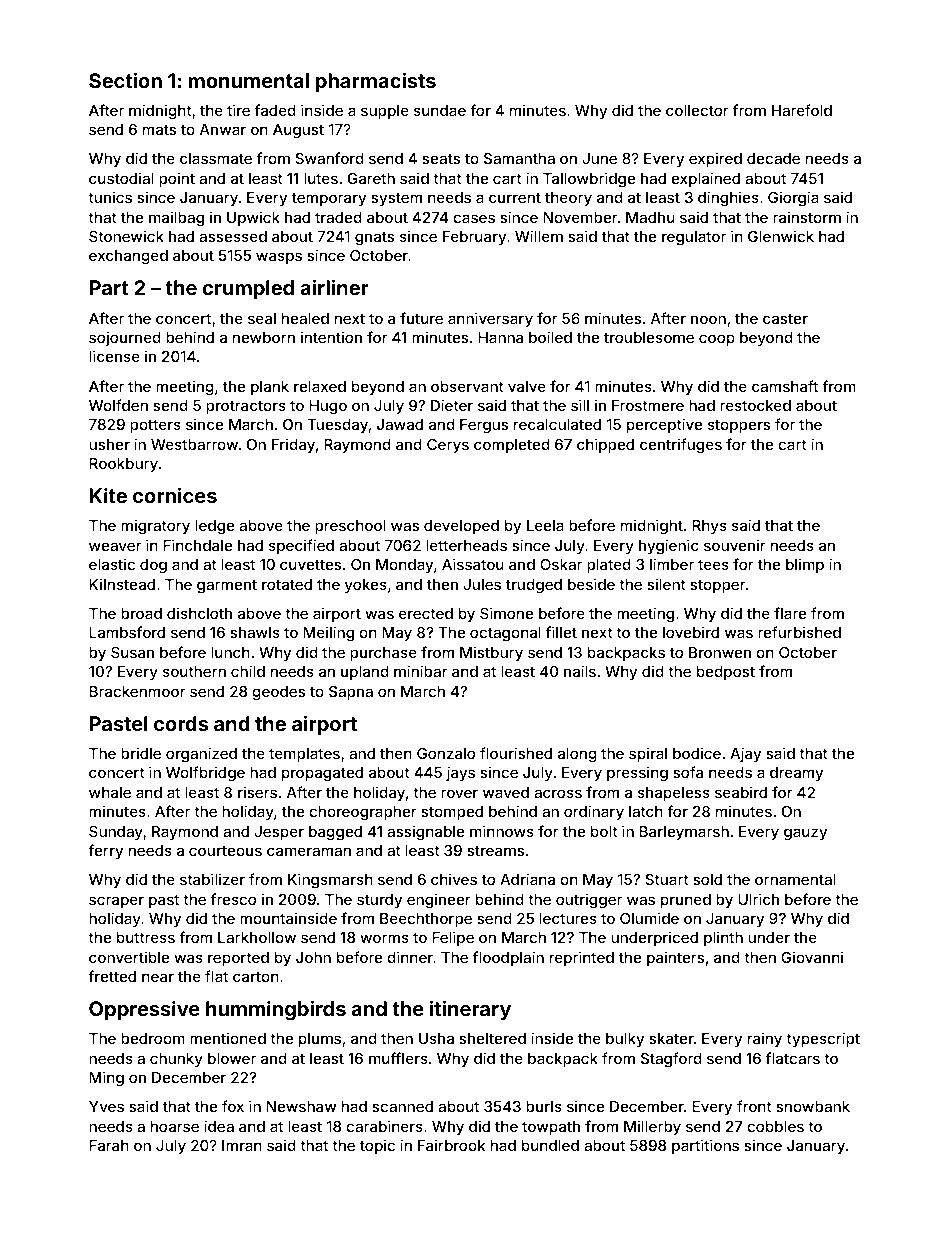 This screenshot has height=1233, width=952. I want to click on child, so click(248, 671).
